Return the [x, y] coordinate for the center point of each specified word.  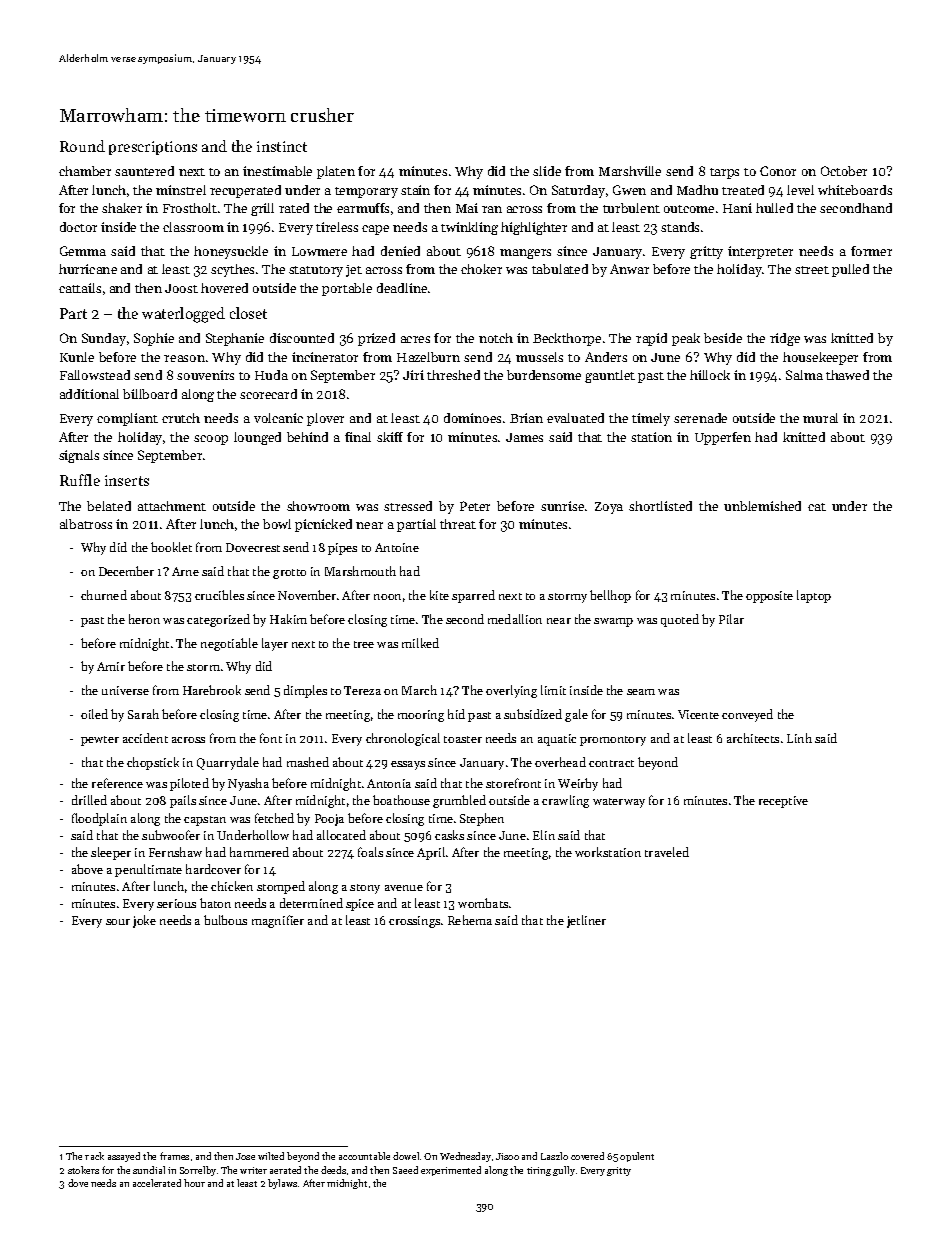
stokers [83, 1170]
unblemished [762, 506]
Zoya [609, 508]
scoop [211, 440]
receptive [783, 802]
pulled [850, 270]
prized [376, 339]
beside [723, 338]
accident [145, 738]
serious [176, 903]
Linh [799, 738]
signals [79, 456]
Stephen [482, 819]
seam [641, 692]
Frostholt [190, 208]
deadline [402, 288]
